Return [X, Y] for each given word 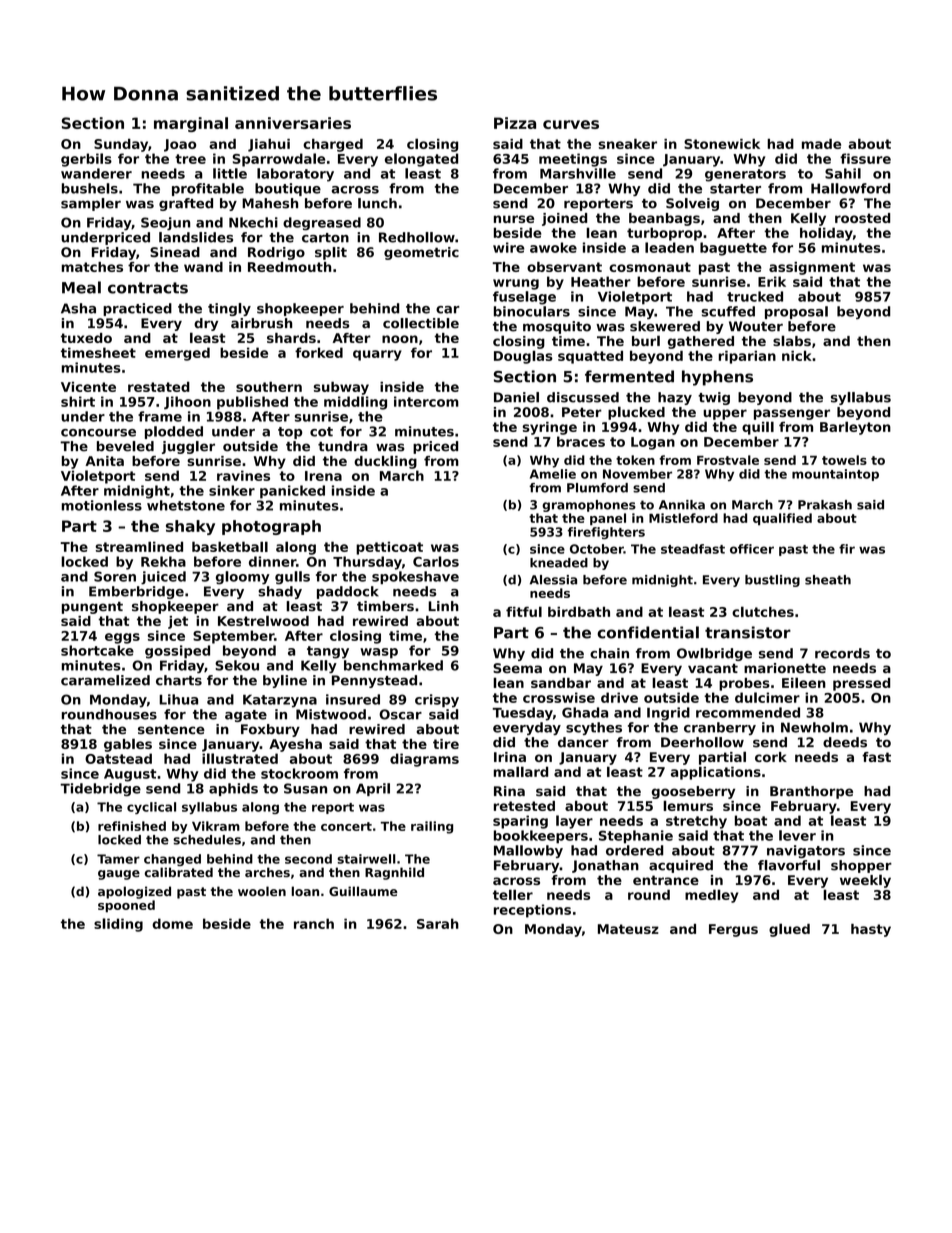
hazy [675, 398]
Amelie [553, 474]
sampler [91, 204]
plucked [636, 413]
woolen [262, 891]
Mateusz [628, 929]
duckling [385, 462]
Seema [517, 668]
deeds [845, 742]
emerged [177, 354]
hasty [871, 930]
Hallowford [850, 188]
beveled [125, 446]
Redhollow [417, 237]
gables [128, 745]
